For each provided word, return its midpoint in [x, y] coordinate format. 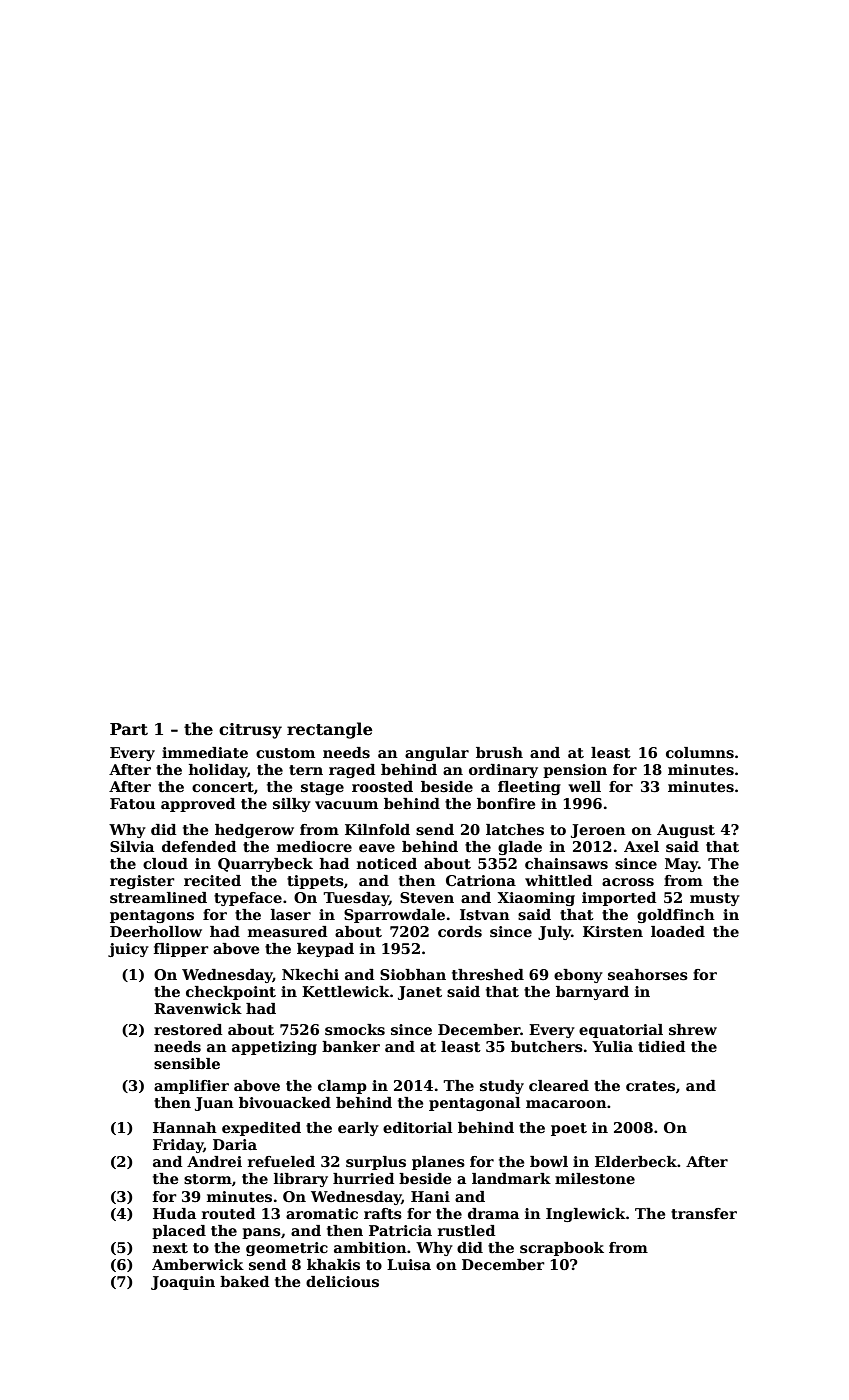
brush [499, 752]
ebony [578, 976]
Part [129, 729]
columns [700, 752]
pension [575, 771]
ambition [370, 1247]
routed [228, 1213]
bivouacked [285, 1102]
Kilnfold [377, 829]
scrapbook [562, 1249]
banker [351, 1046]
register [142, 882]
